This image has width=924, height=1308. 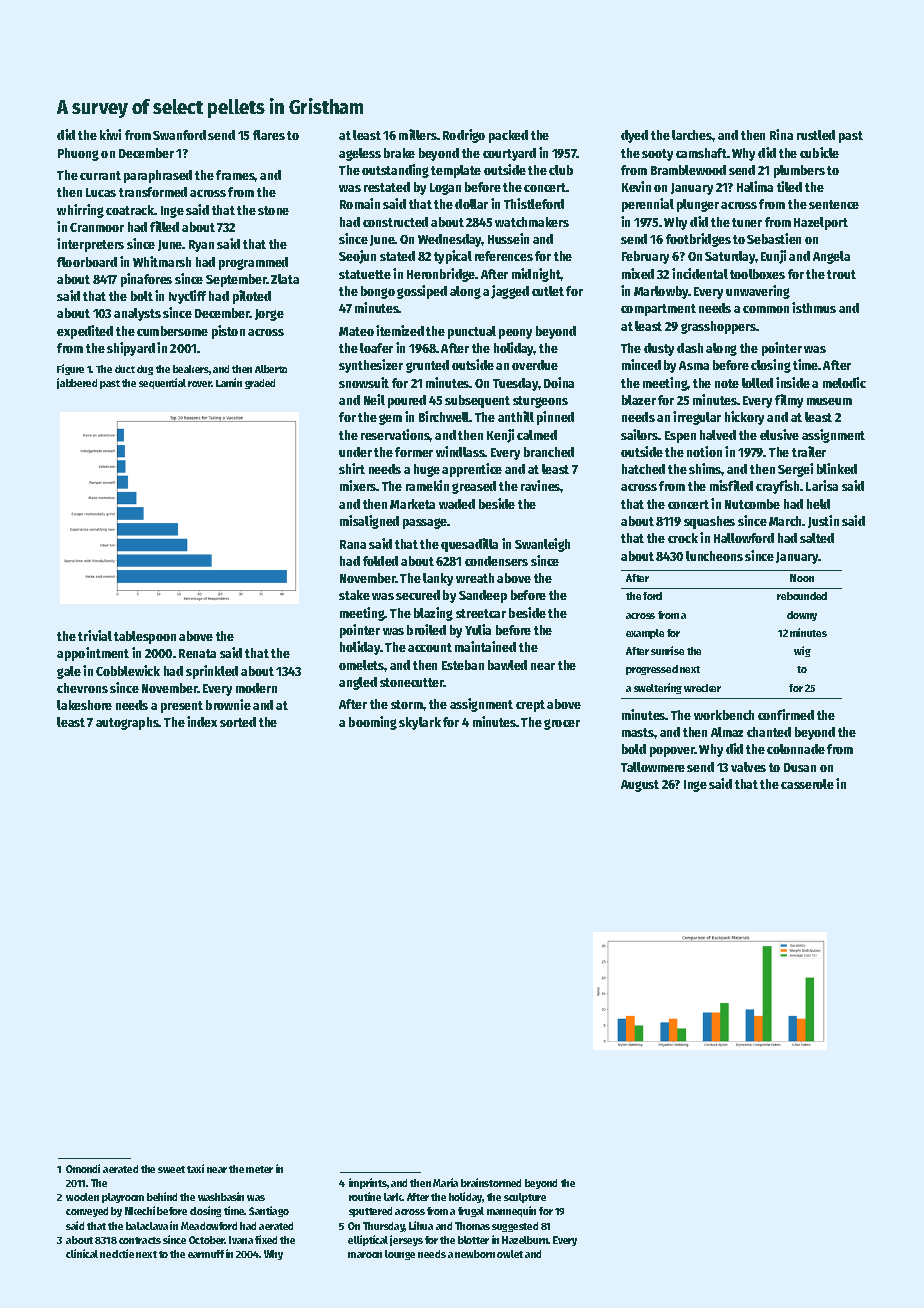 What do you see at coordinates (373, 723) in the image?
I see `booming` at bounding box center [373, 723].
